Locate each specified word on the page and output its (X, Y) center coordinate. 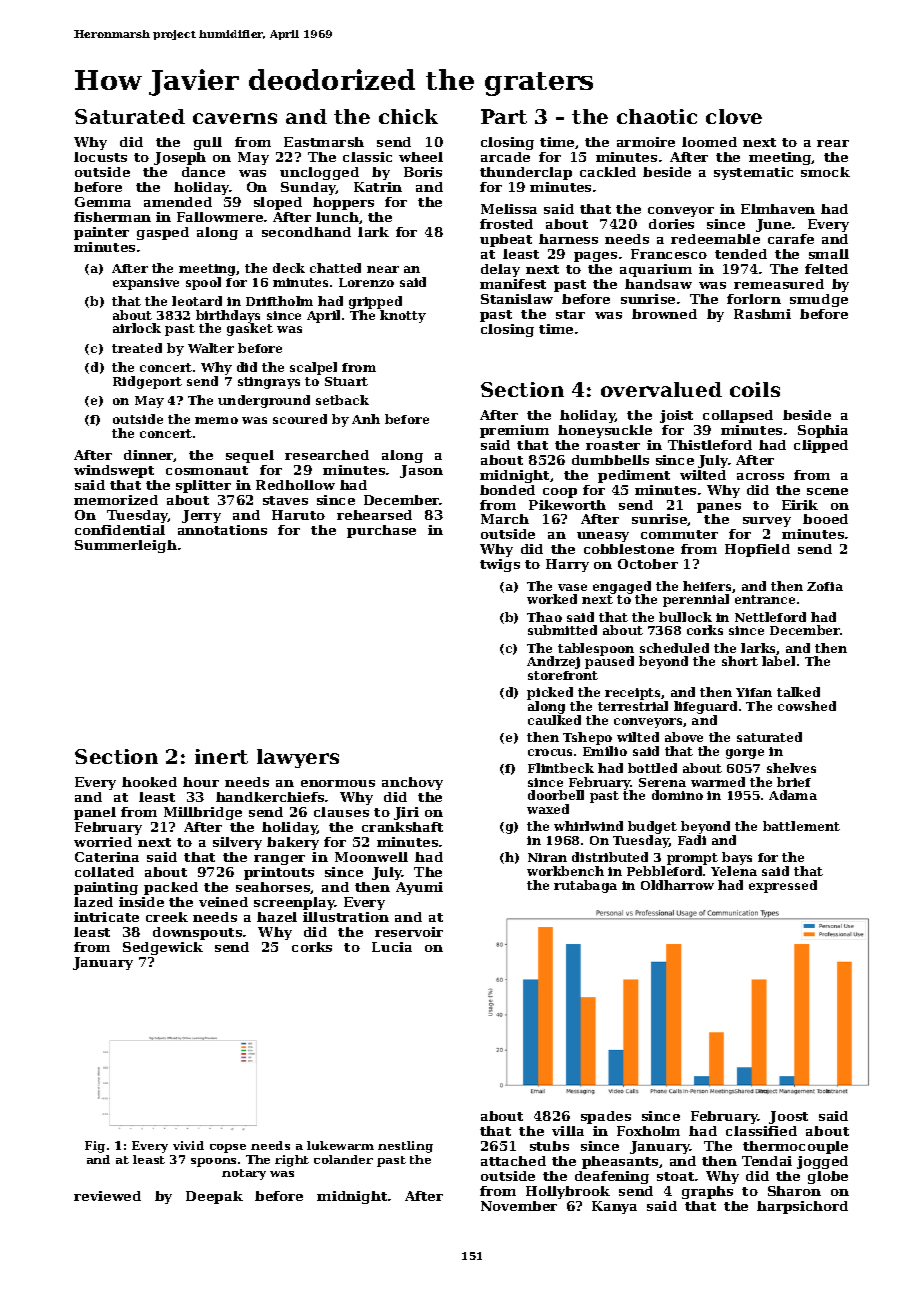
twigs (500, 565)
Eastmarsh (324, 142)
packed (171, 888)
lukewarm (340, 1145)
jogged (822, 1162)
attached (513, 1161)
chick (408, 116)
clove (734, 116)
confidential (120, 530)
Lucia (392, 947)
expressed (783, 886)
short (740, 661)
